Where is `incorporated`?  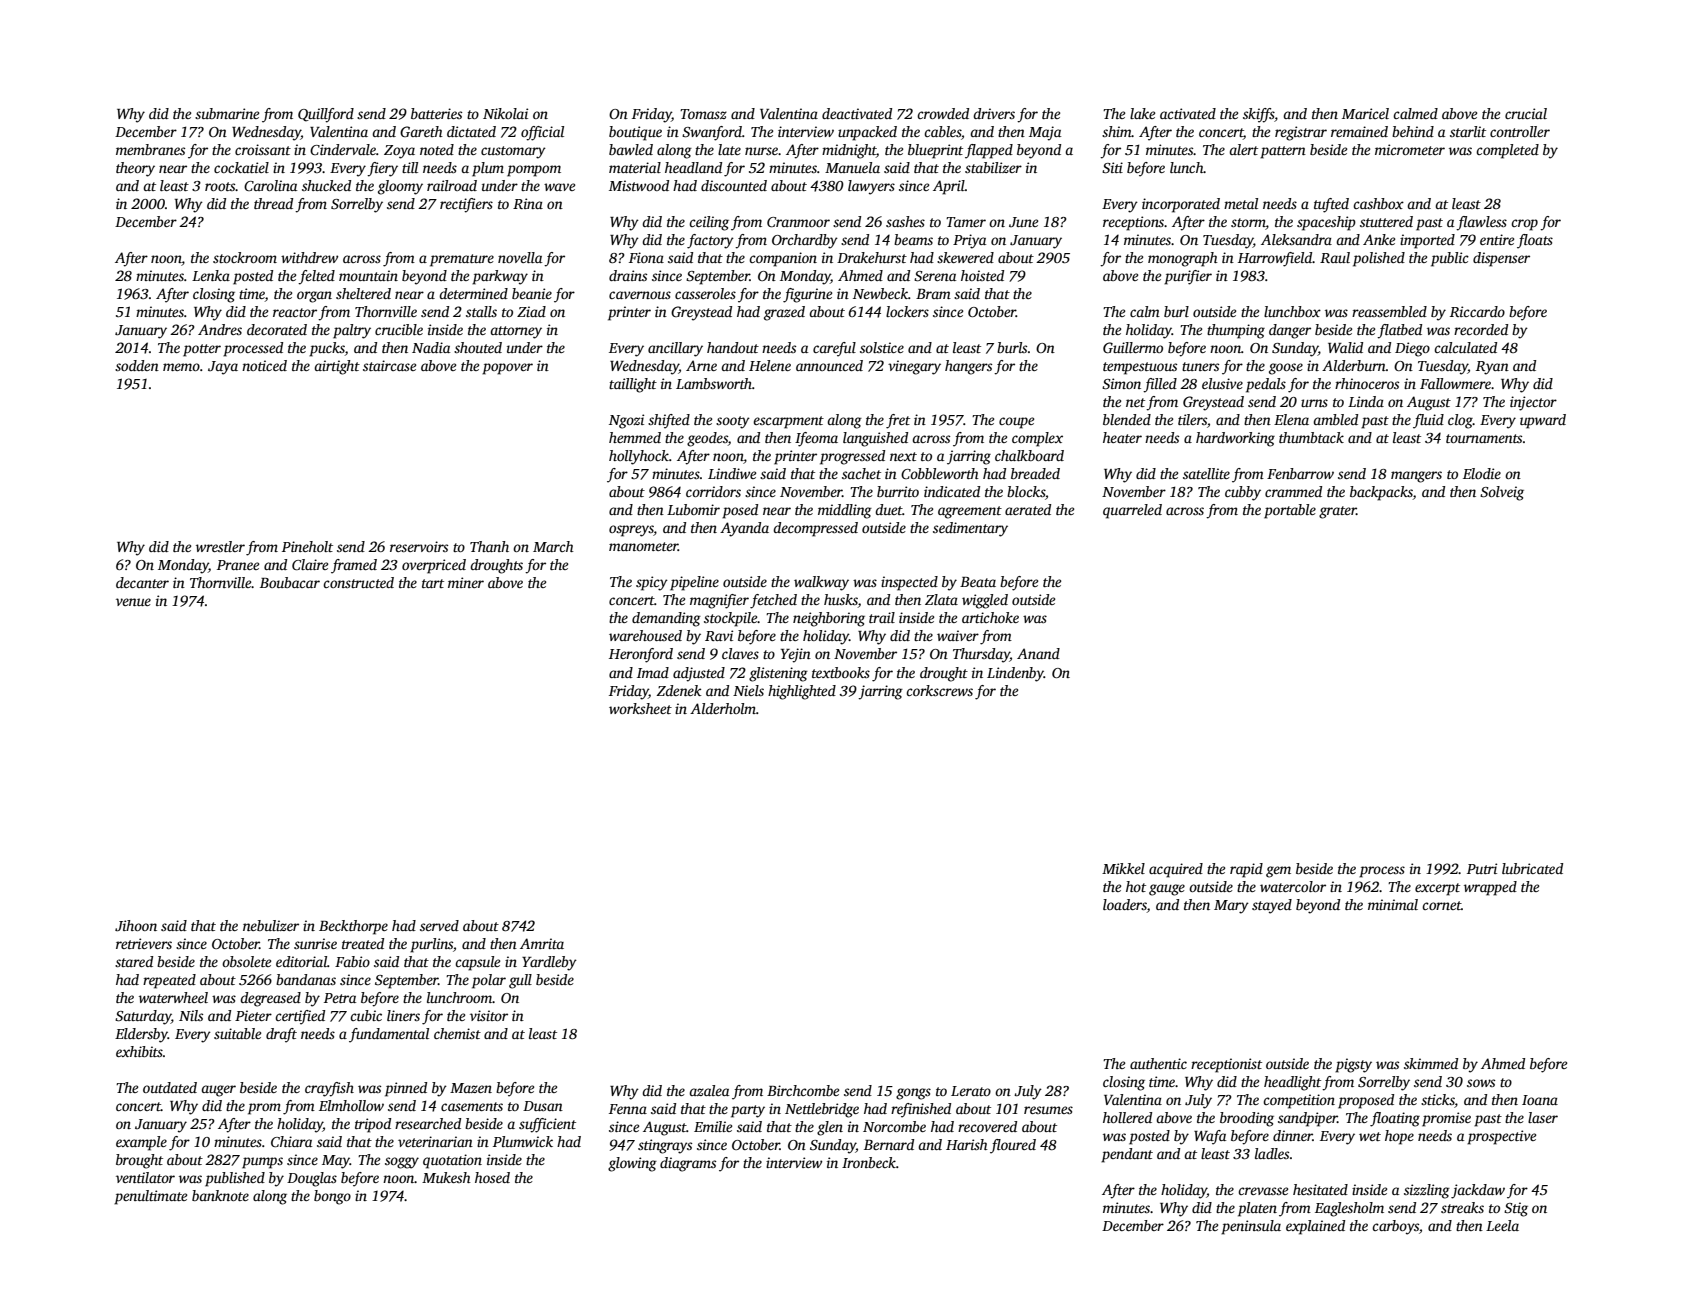 incorporated is located at coordinates (1181, 205).
